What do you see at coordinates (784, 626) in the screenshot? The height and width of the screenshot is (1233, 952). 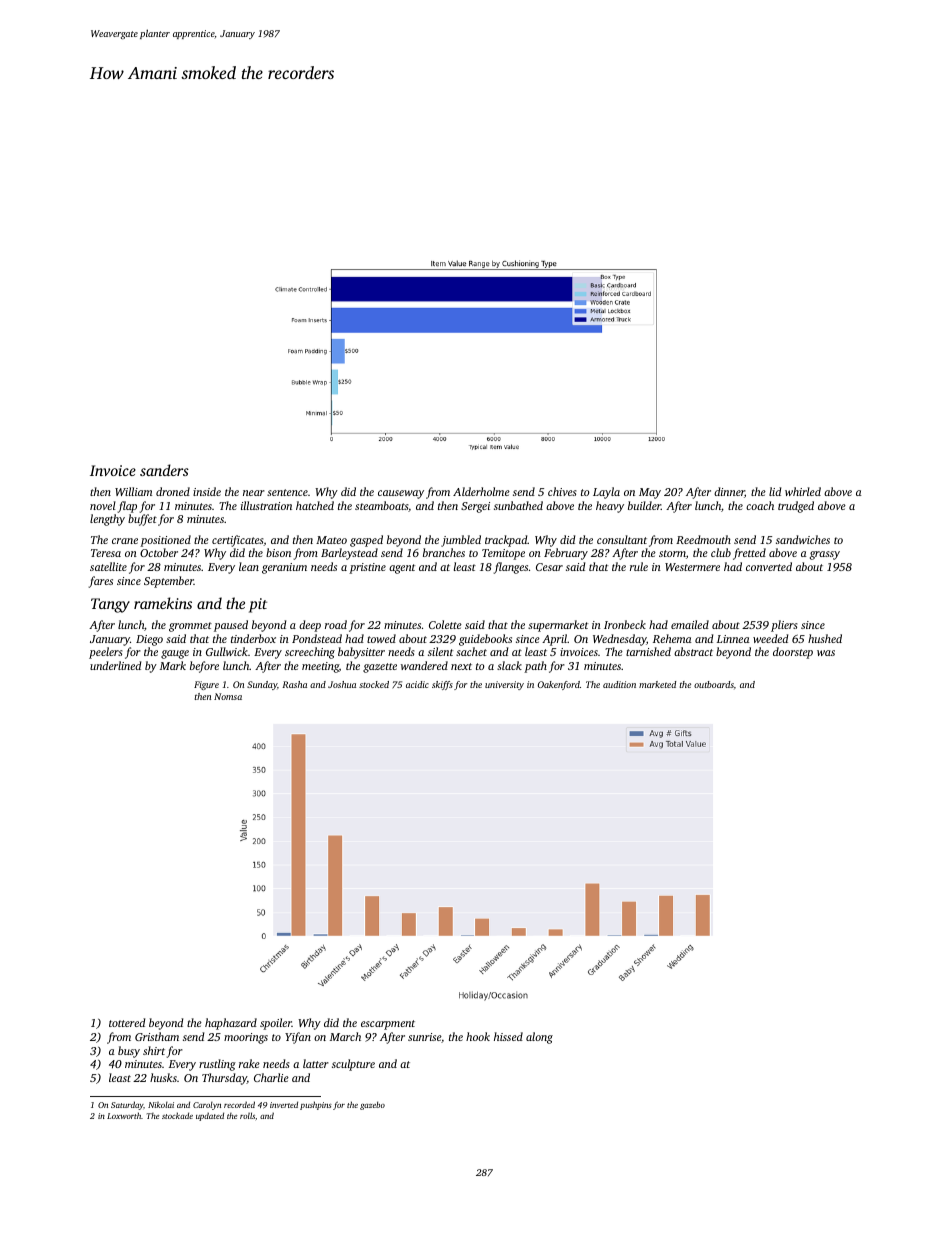 I see `pliers` at bounding box center [784, 626].
